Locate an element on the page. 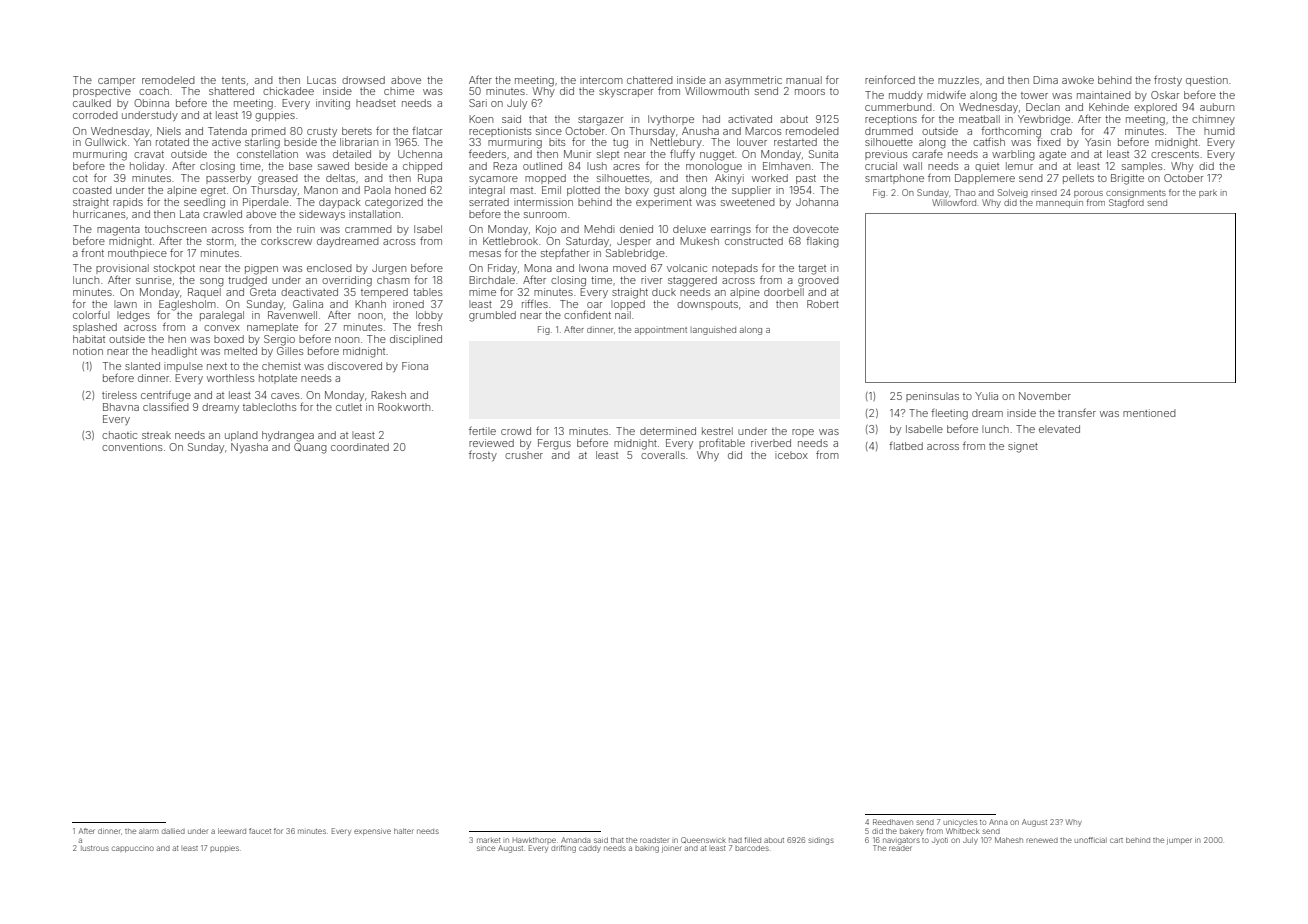  park is located at coordinates (1208, 193).
